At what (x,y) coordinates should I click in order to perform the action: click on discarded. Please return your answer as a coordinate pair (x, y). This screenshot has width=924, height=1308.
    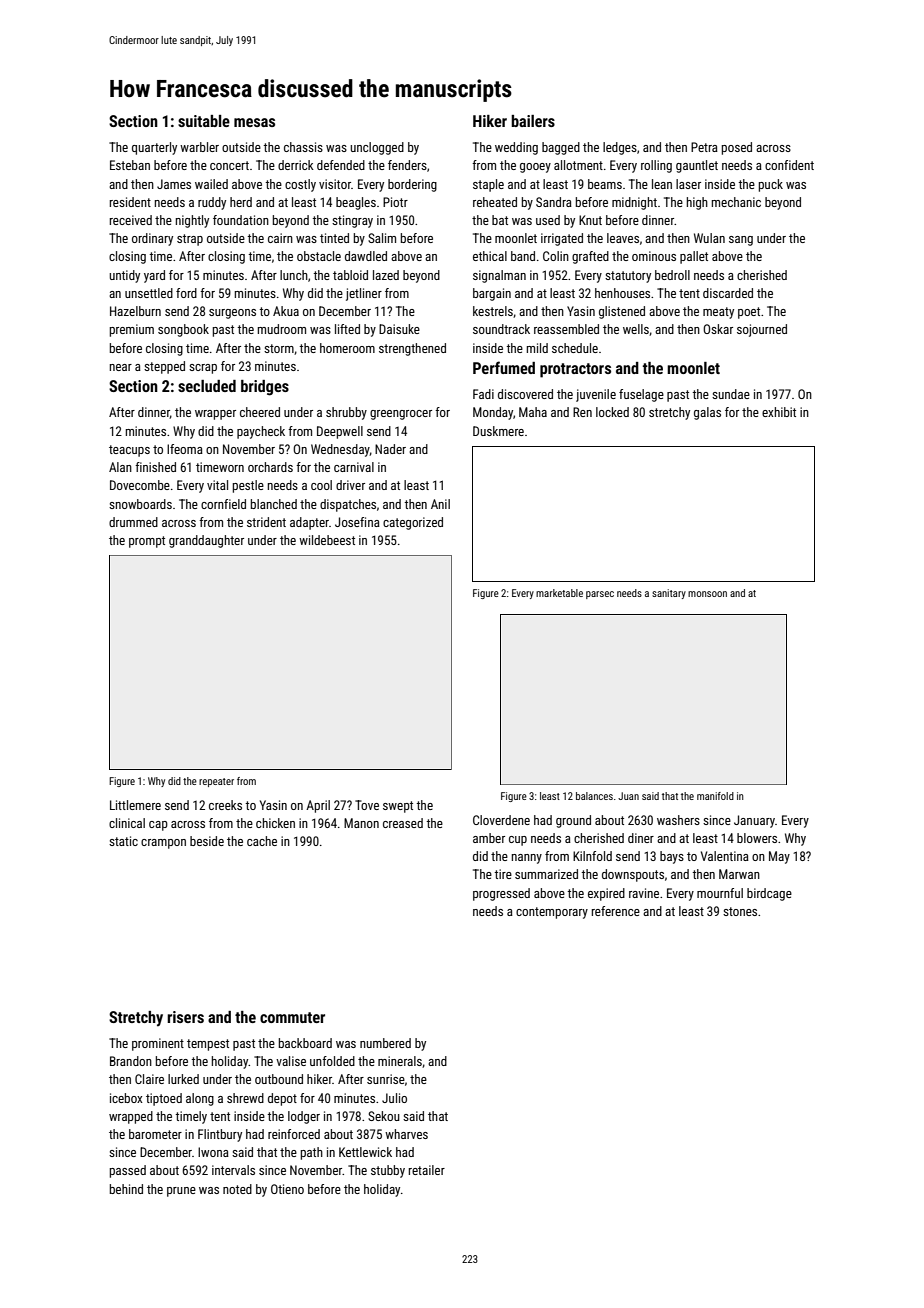
    Looking at the image, I should click on (728, 293).
